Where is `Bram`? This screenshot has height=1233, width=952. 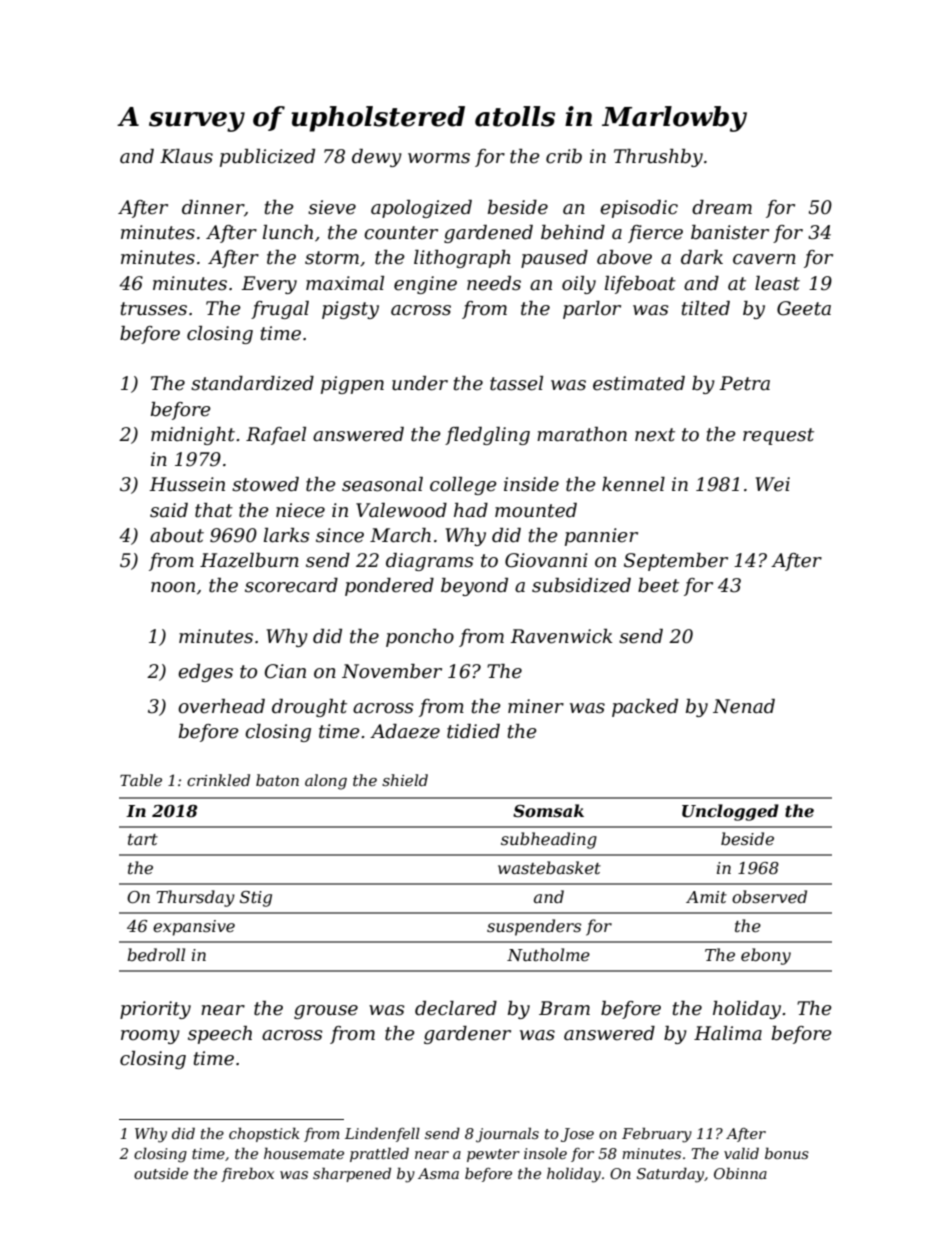
Bram is located at coordinates (564, 1008).
